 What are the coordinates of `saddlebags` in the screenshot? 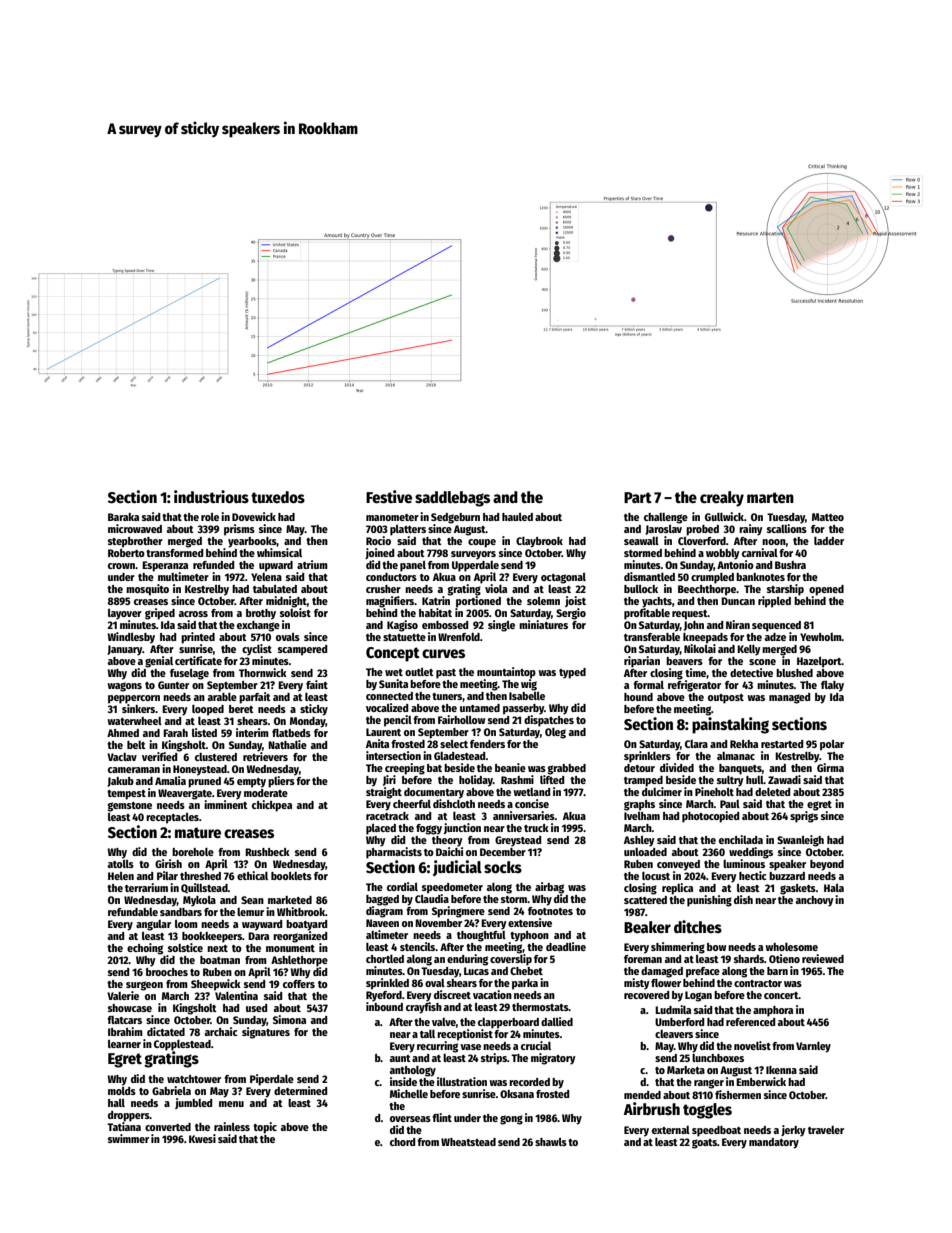 It's located at (452, 499).
